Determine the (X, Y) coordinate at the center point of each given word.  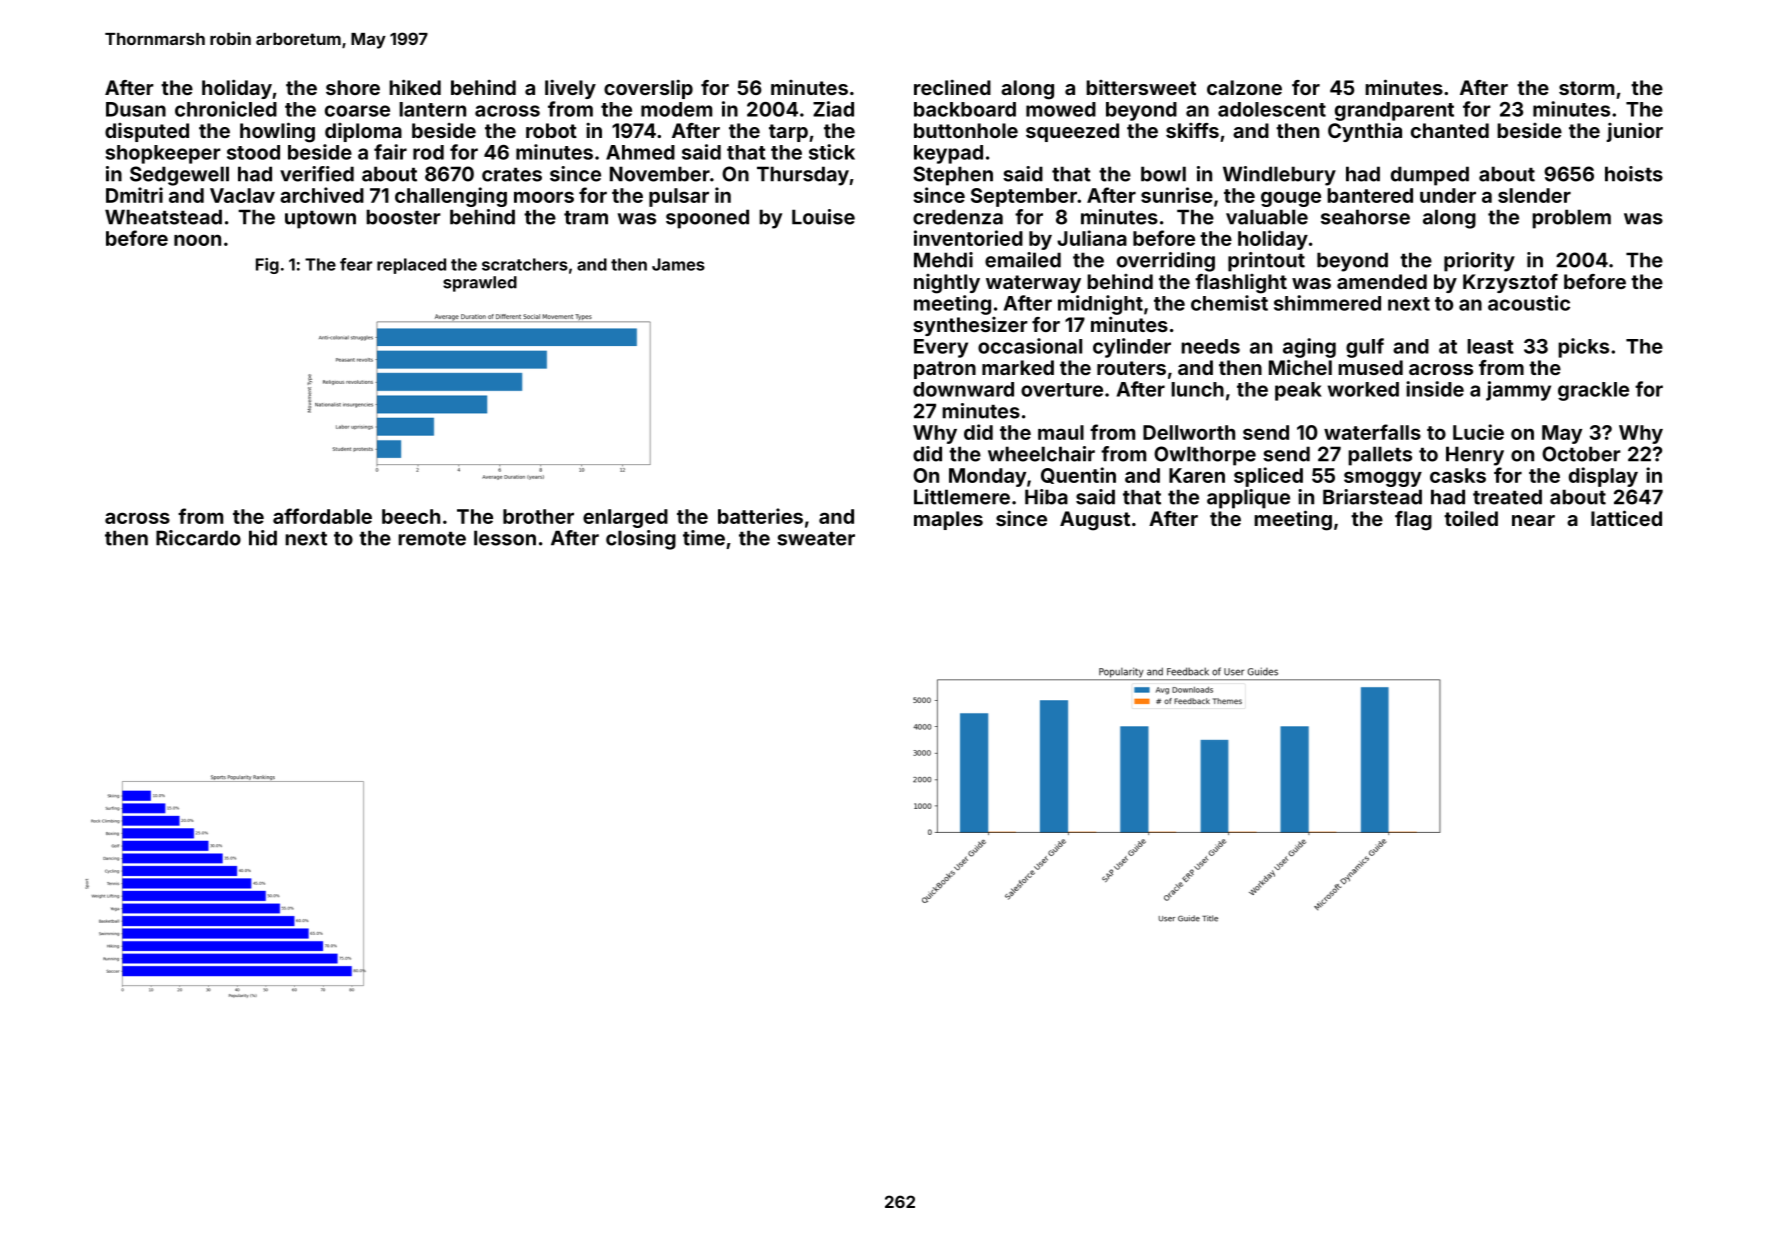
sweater (816, 539)
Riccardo (198, 538)
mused (1370, 367)
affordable (322, 516)
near (1533, 520)
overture (1062, 390)
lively (570, 89)
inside (1435, 389)
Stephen (953, 176)
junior (1635, 132)
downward (963, 389)
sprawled (480, 284)
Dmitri (134, 195)
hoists (1634, 174)
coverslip (648, 89)
